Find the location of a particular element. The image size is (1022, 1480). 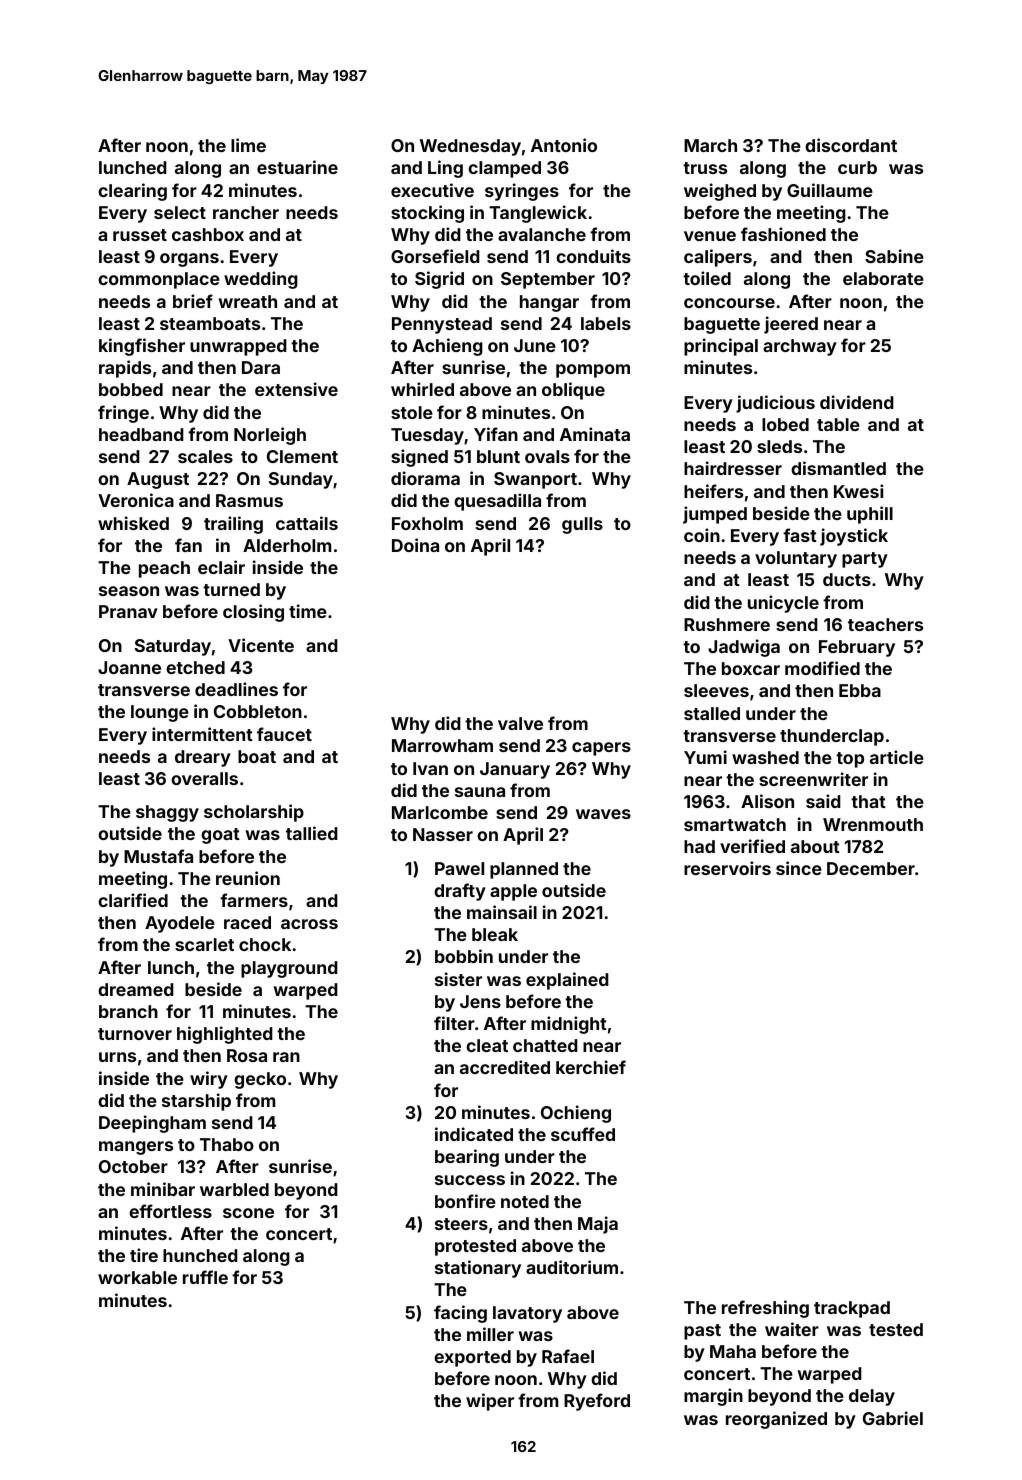

wiper is located at coordinates (490, 1402).
